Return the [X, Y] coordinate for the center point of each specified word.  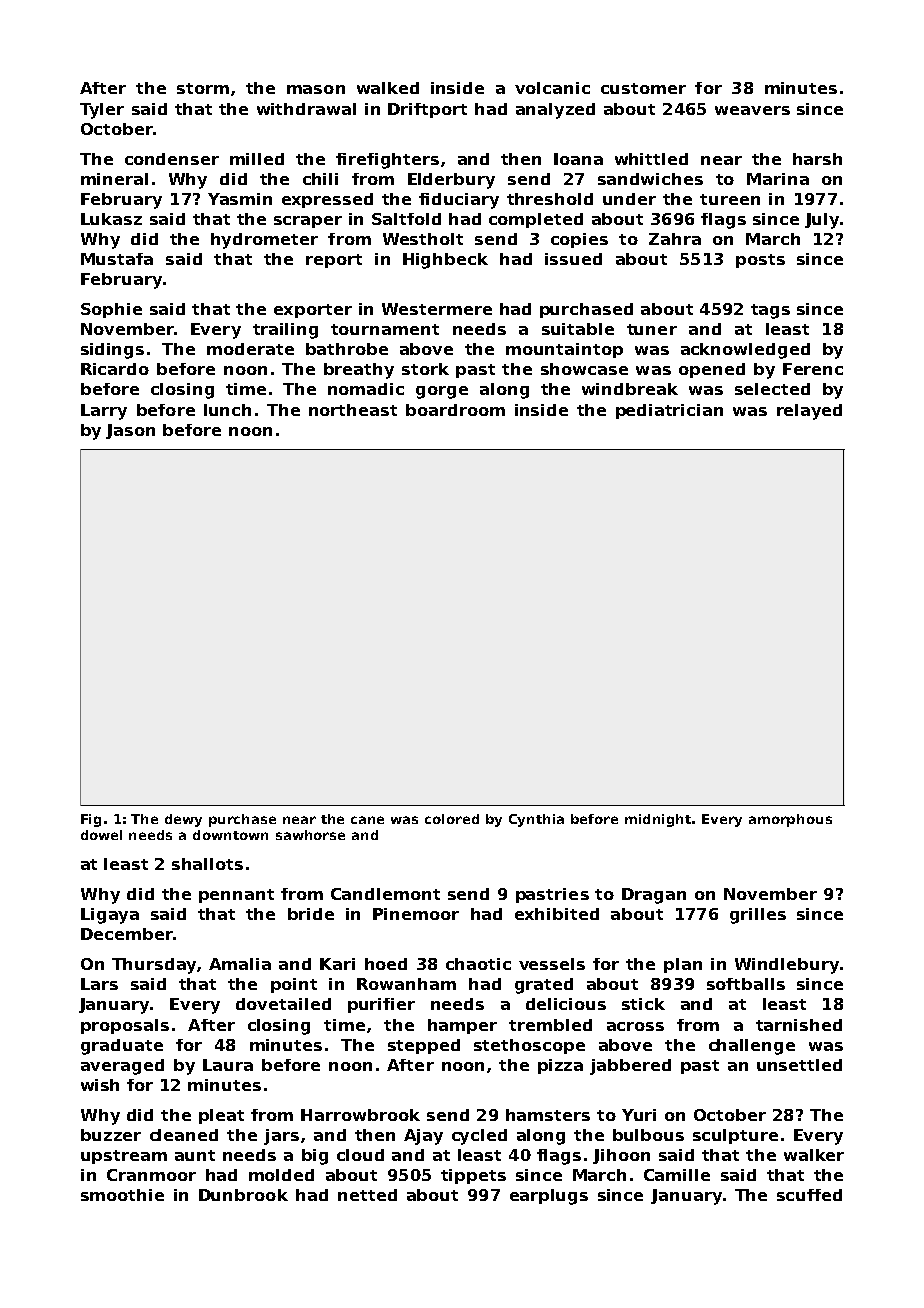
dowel [101, 835]
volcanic [552, 88]
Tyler [102, 111]
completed [536, 220]
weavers [752, 110]
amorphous [790, 820]
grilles [758, 916]
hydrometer [264, 241]
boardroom [455, 410]
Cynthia [536, 820]
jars [281, 1137]
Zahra [675, 239]
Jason [130, 431]
